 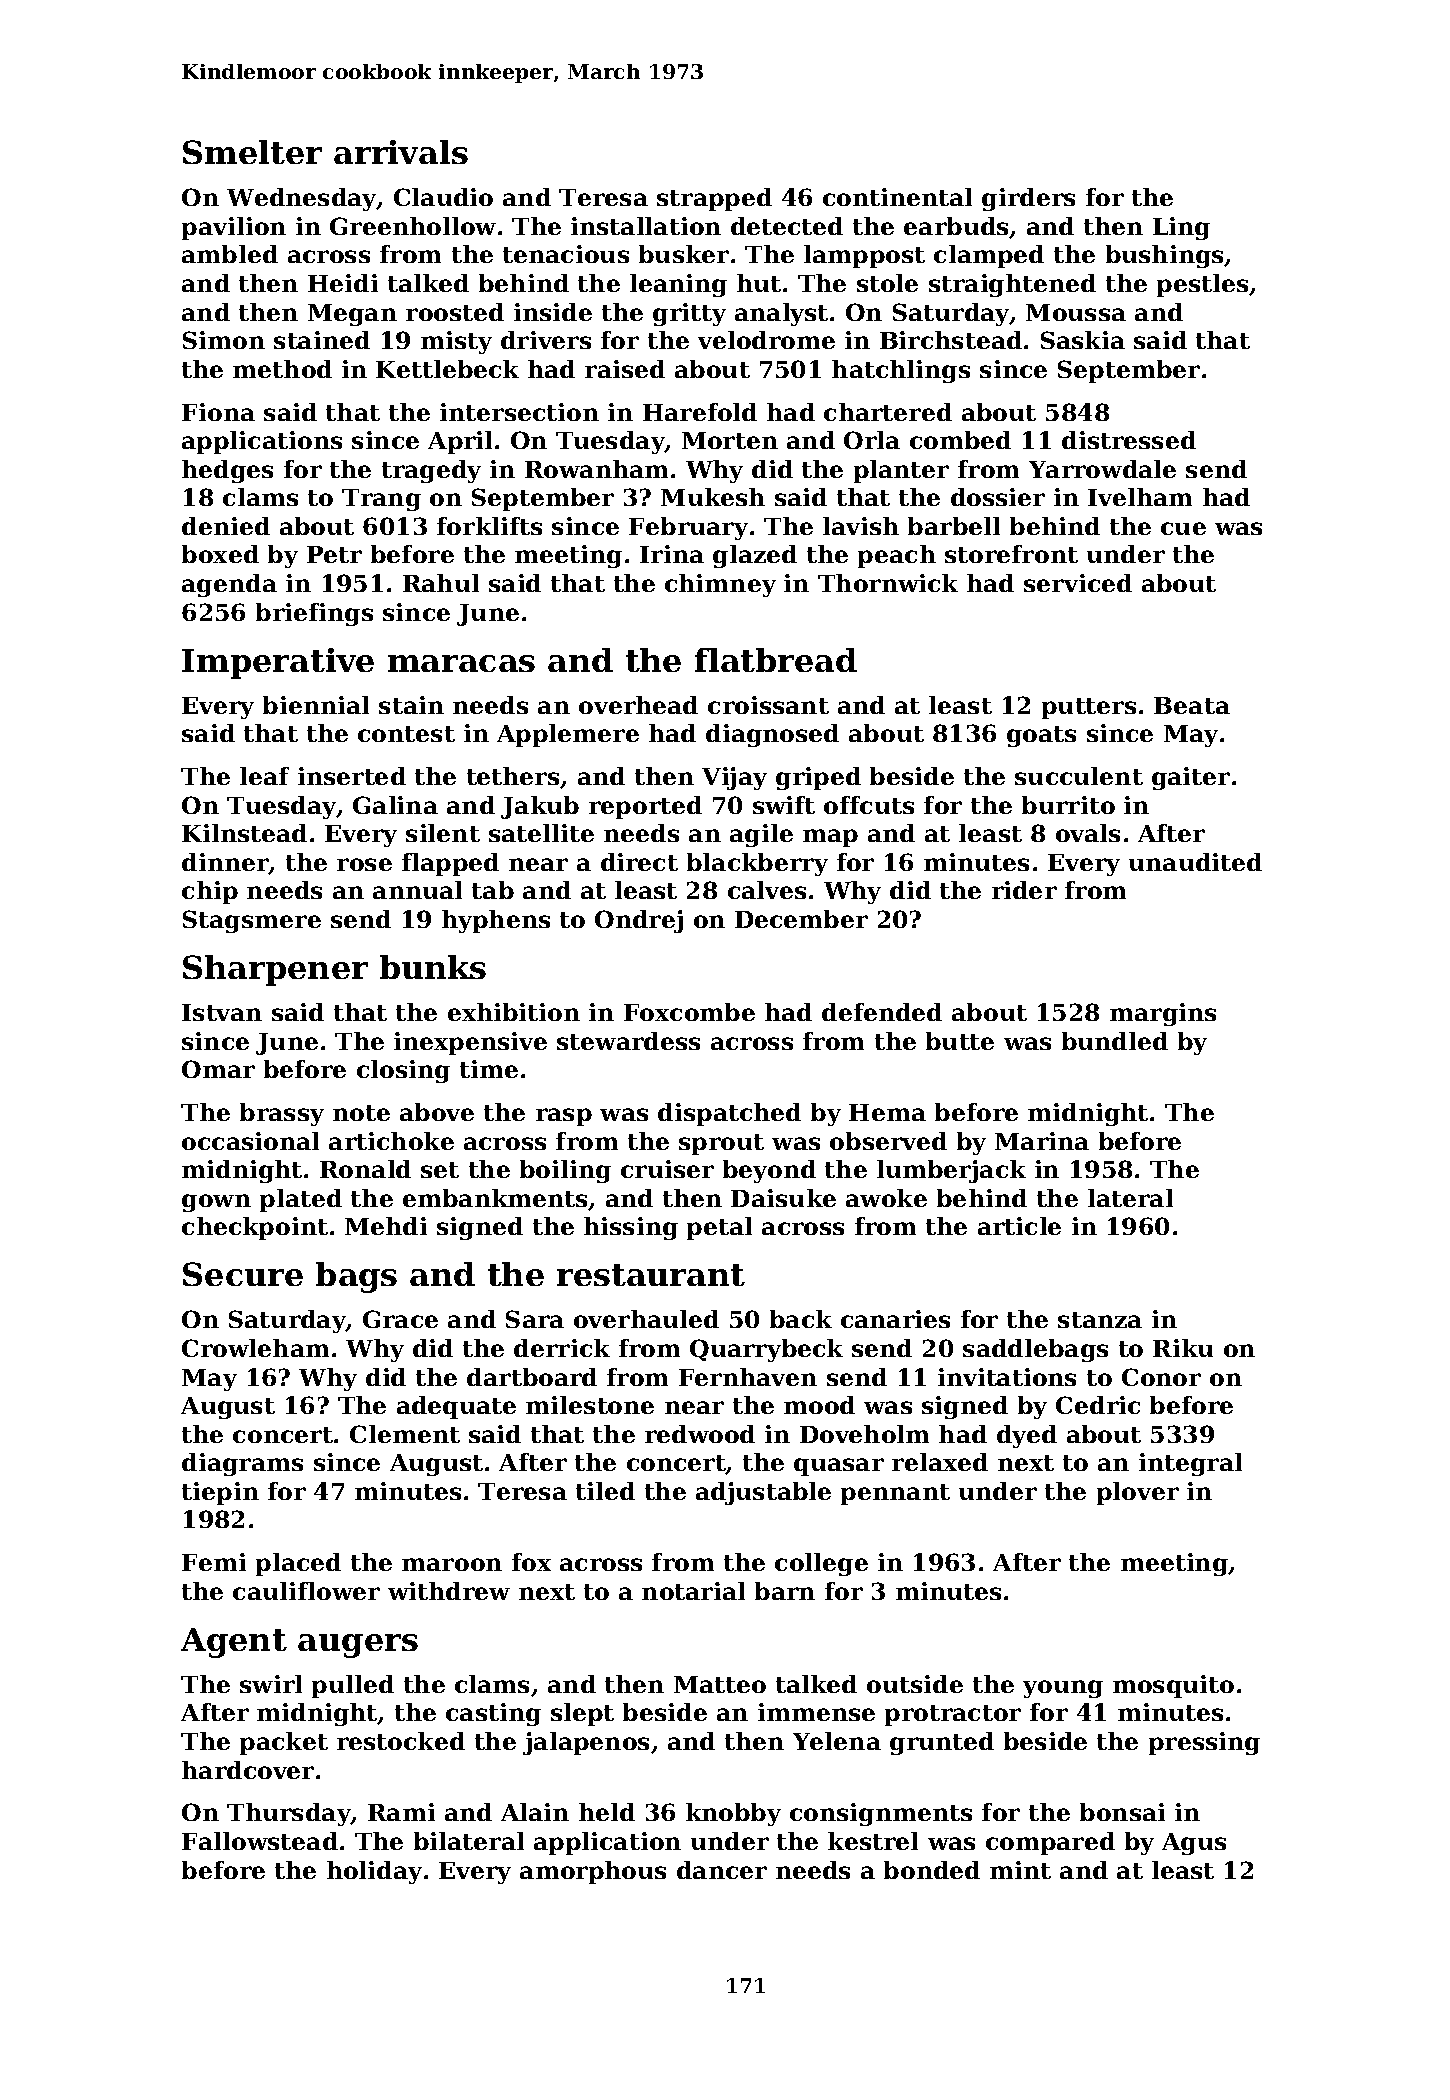 I want to click on putters, so click(x=1089, y=708).
